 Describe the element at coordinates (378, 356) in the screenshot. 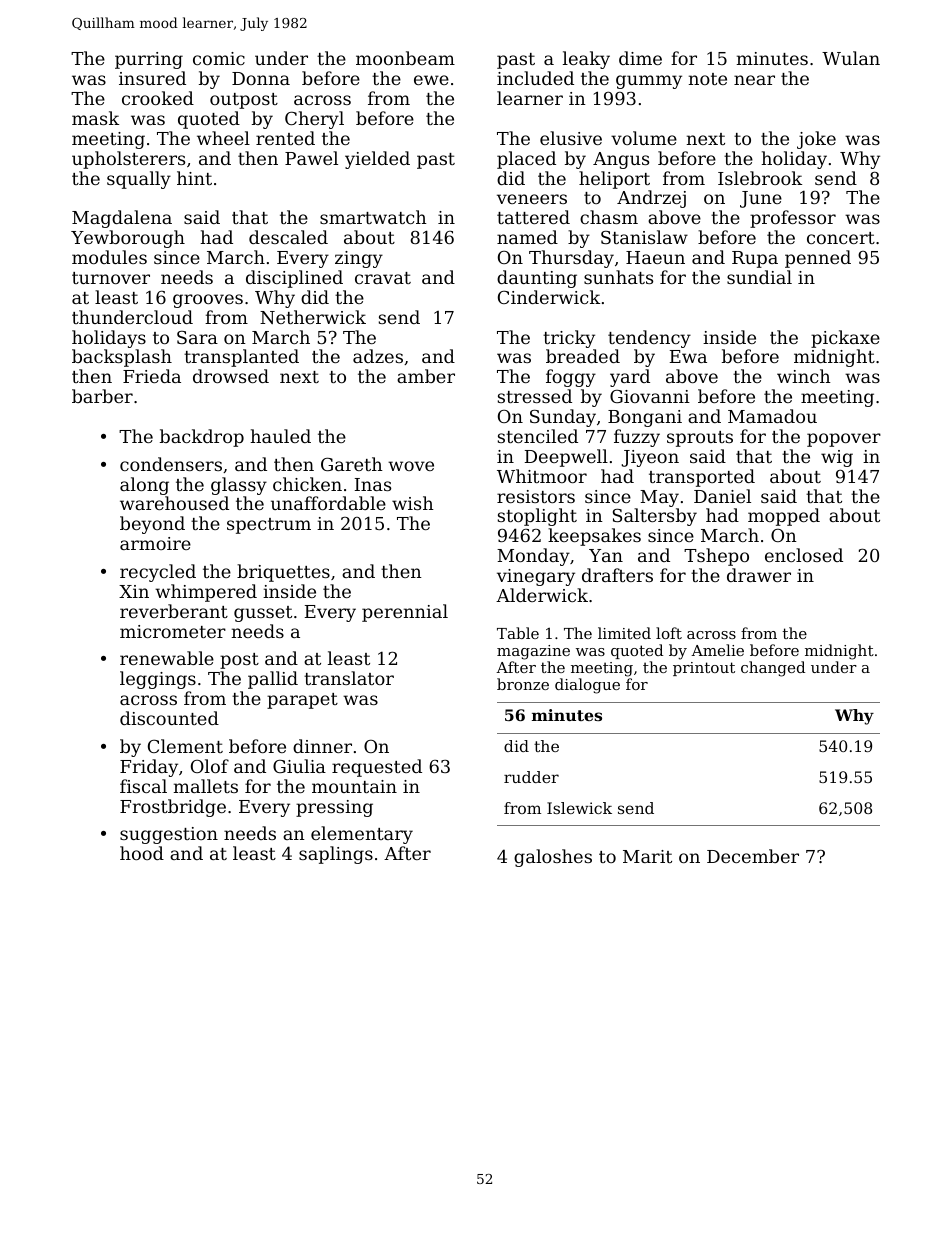

I see `adzes` at that location.
